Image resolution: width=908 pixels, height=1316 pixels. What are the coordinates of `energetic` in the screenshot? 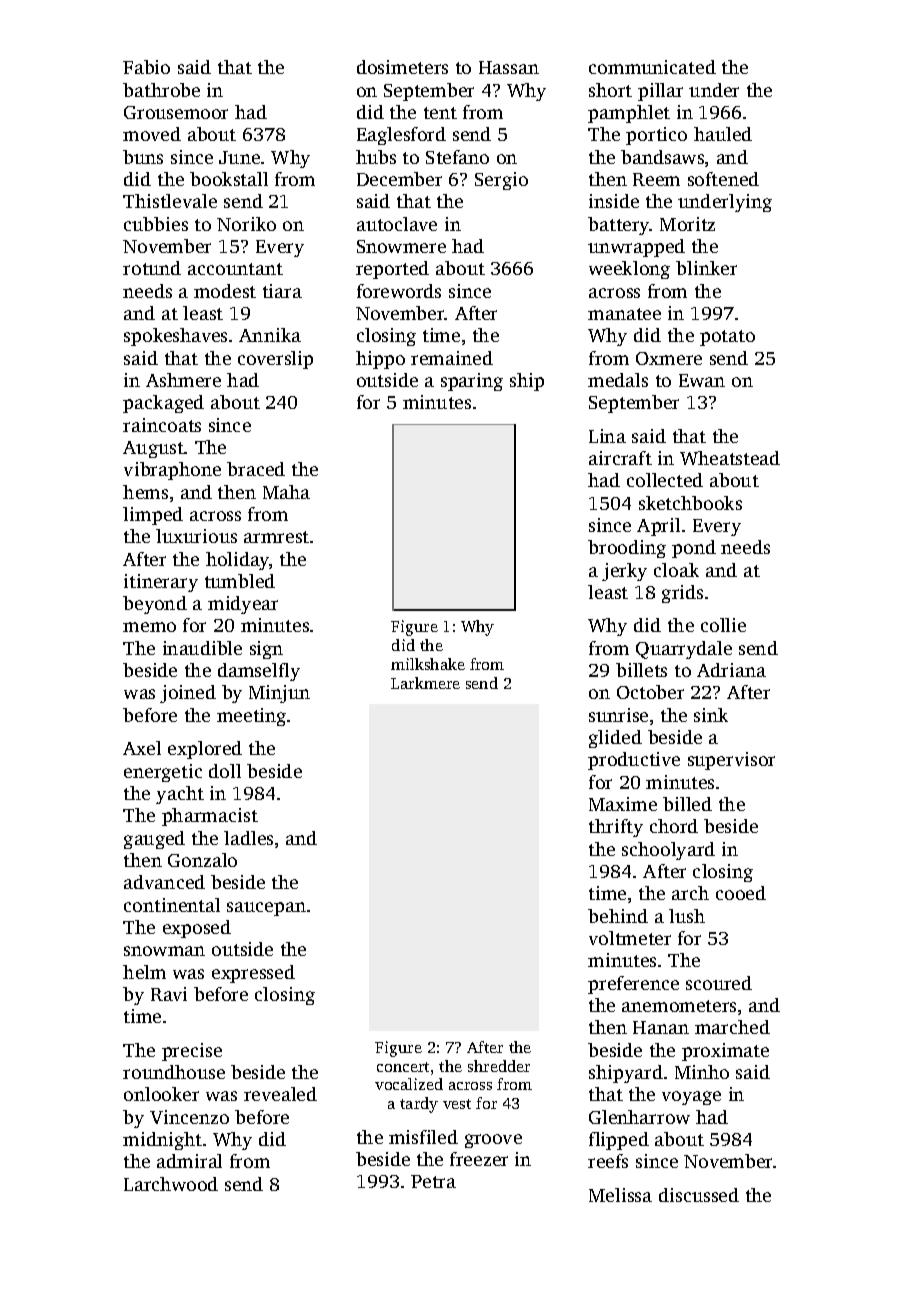 It's located at (163, 773).
